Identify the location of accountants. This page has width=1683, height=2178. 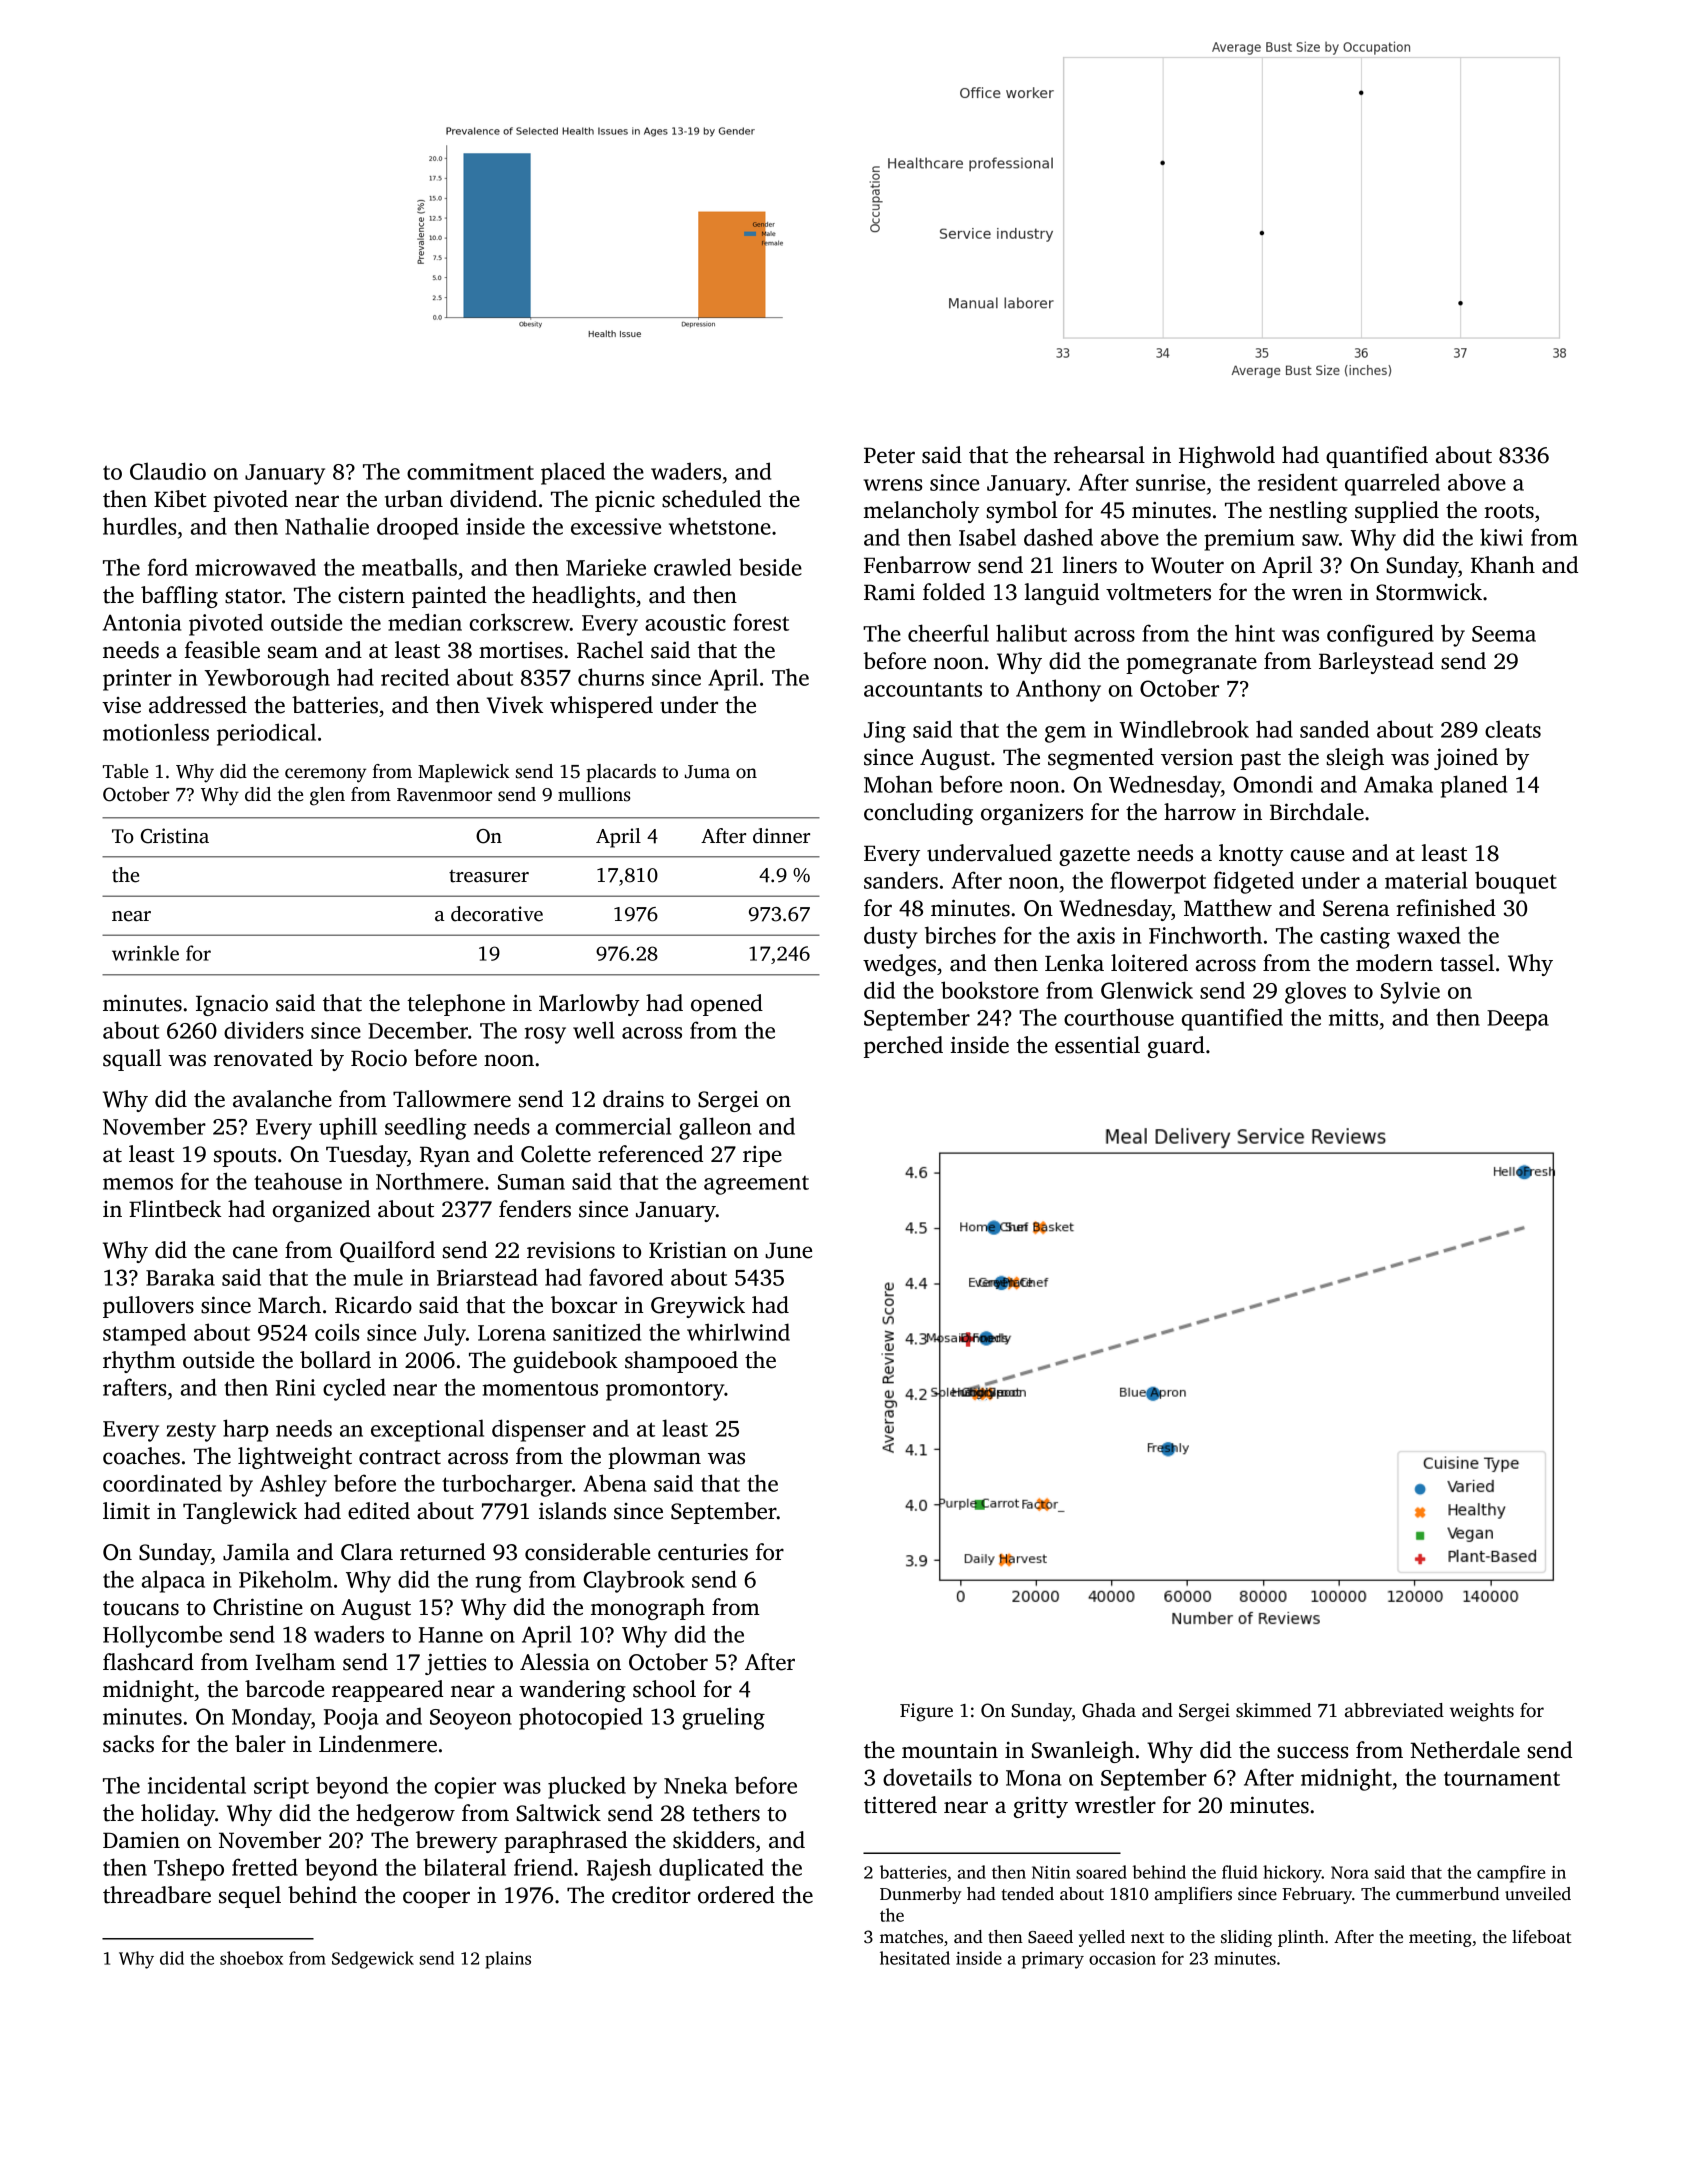
(923, 689).
